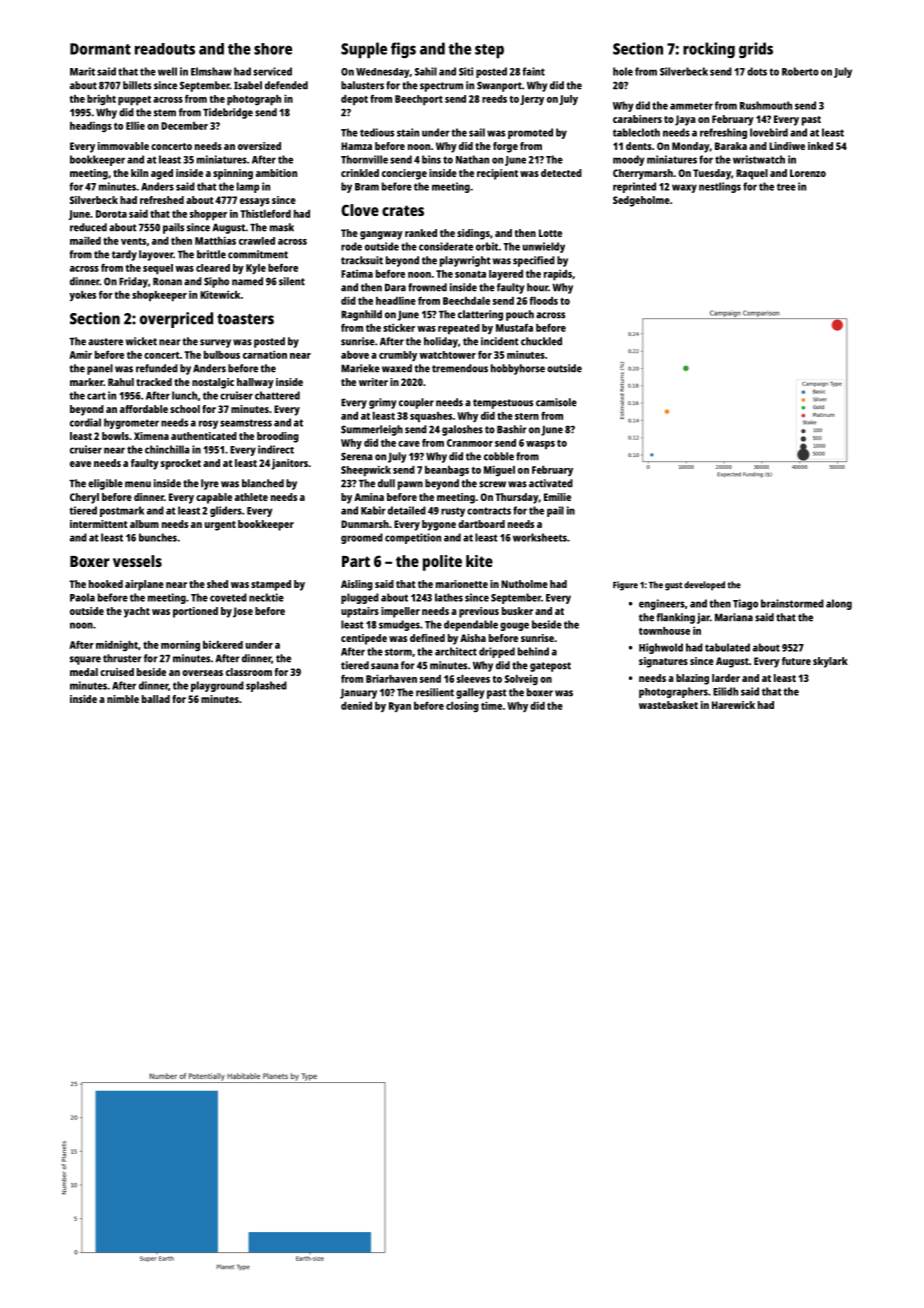 The width and height of the screenshot is (924, 1308). I want to click on developed, so click(704, 586).
